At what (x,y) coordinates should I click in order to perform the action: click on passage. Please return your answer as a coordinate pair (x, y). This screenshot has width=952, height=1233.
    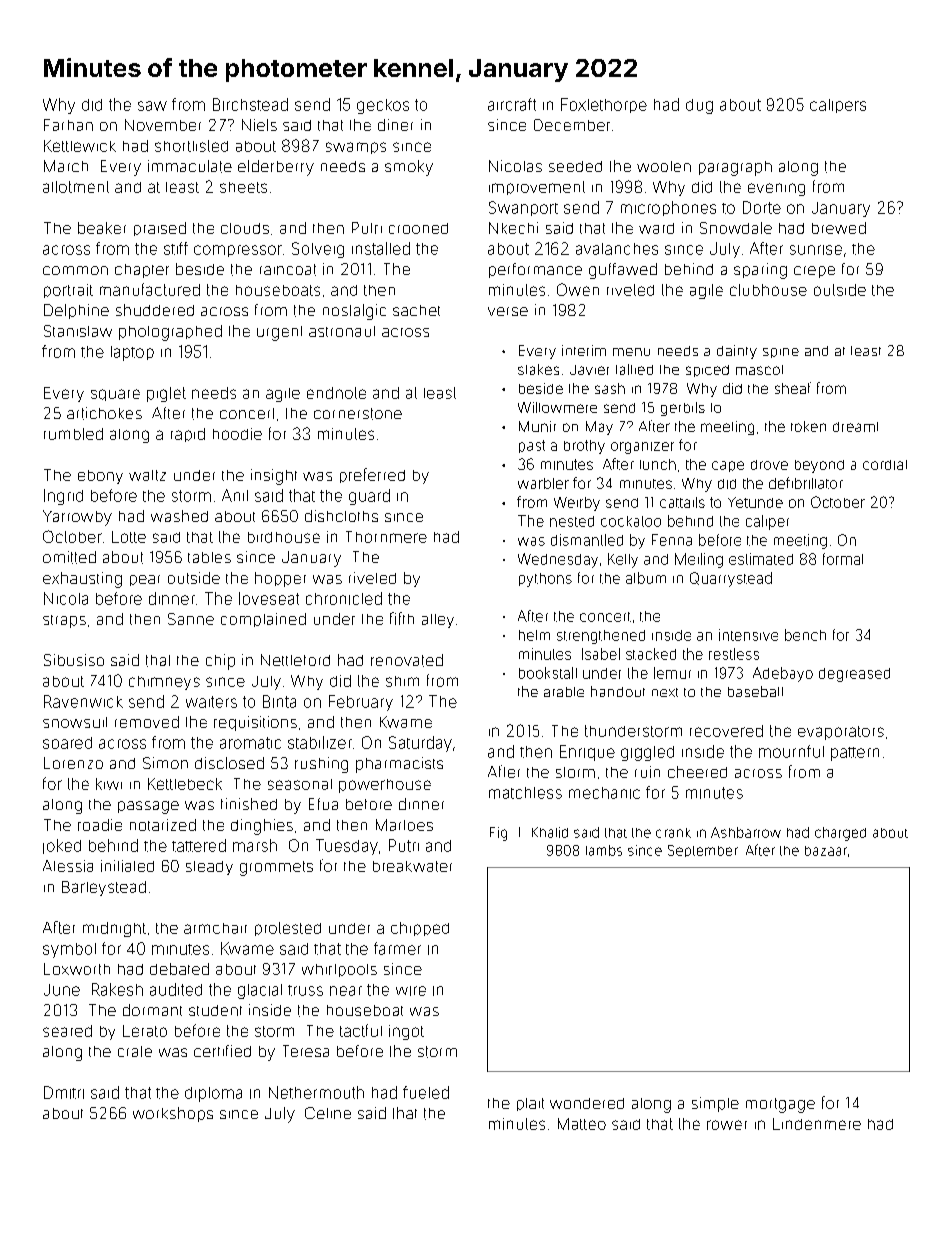
    Looking at the image, I should click on (148, 807).
